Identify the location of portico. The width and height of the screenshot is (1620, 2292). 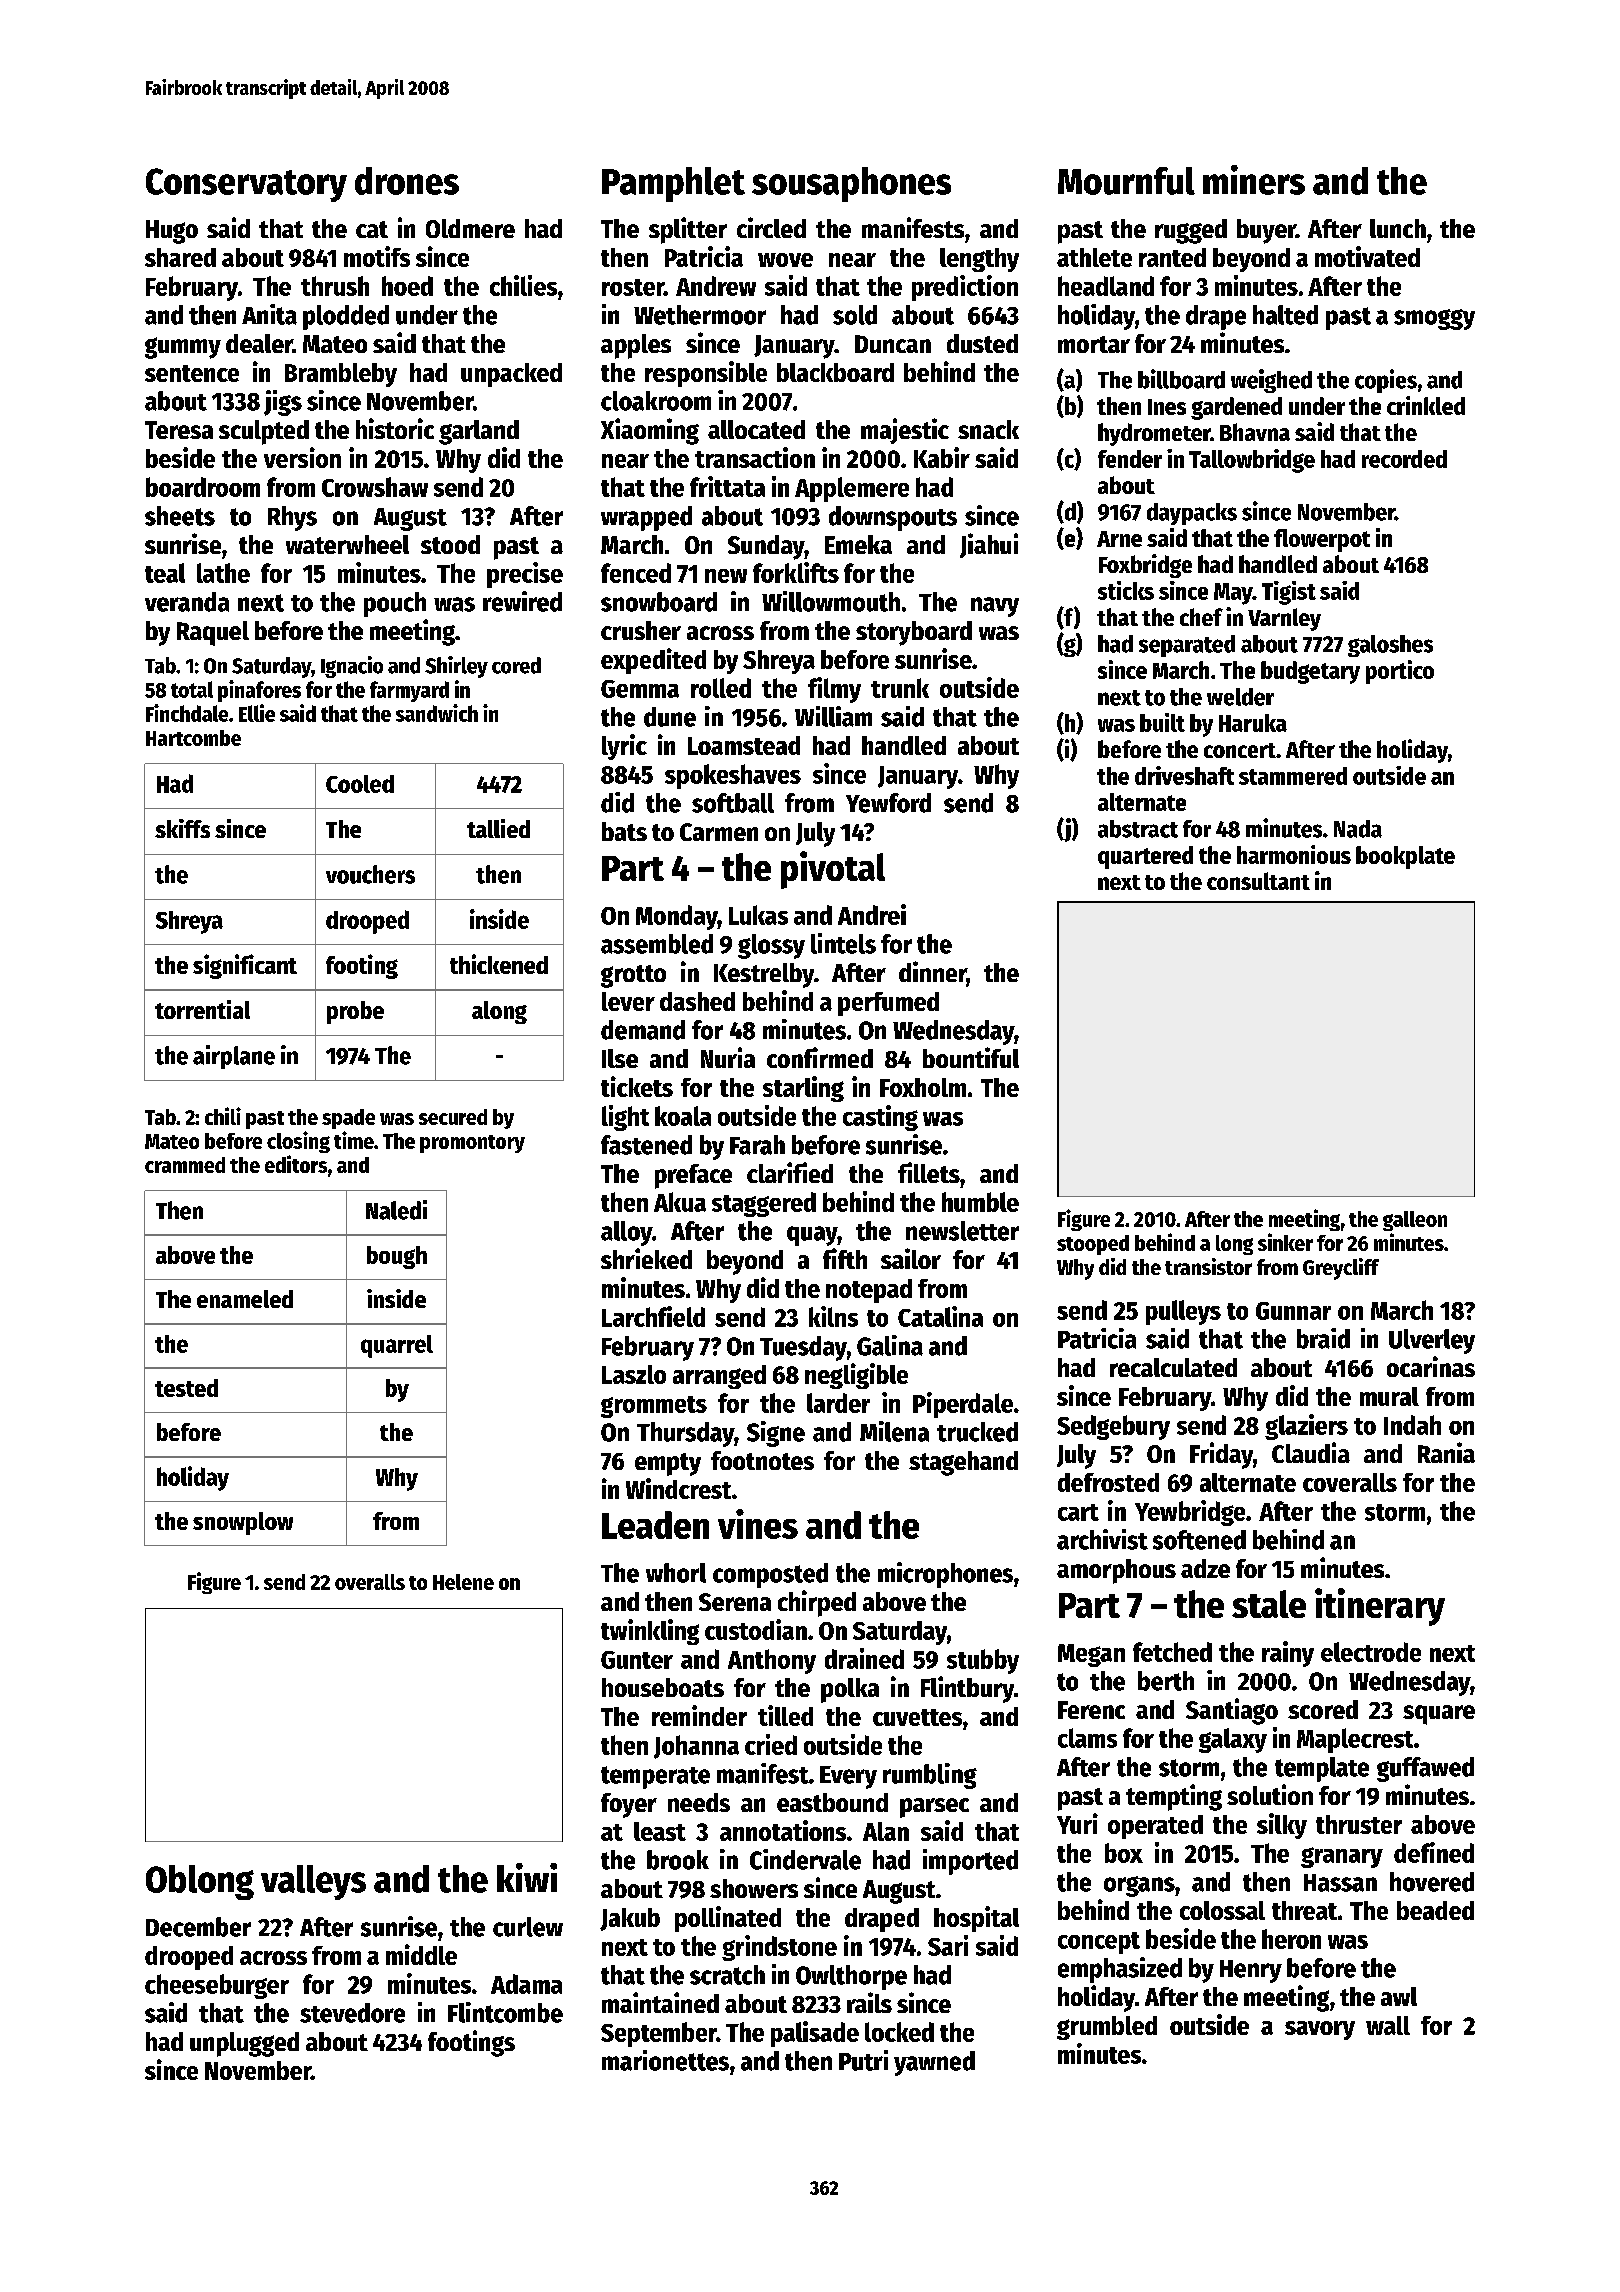
(1400, 672).
